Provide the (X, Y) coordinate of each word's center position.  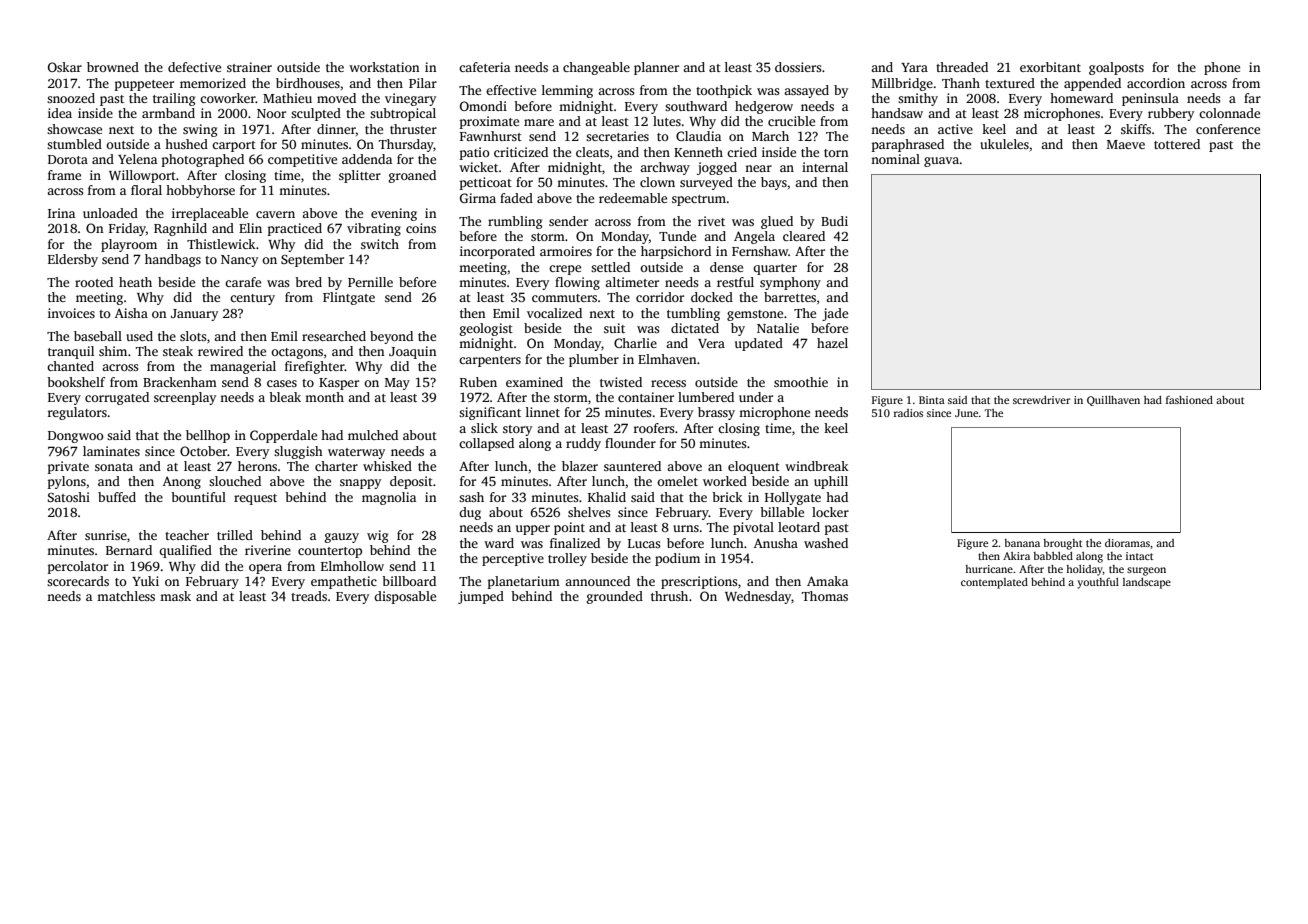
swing (200, 130)
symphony (790, 283)
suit (614, 328)
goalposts (1116, 68)
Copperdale (283, 436)
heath (135, 282)
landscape (1147, 583)
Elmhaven (667, 359)
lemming (567, 91)
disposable (405, 597)
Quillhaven (1113, 401)
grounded (615, 597)
